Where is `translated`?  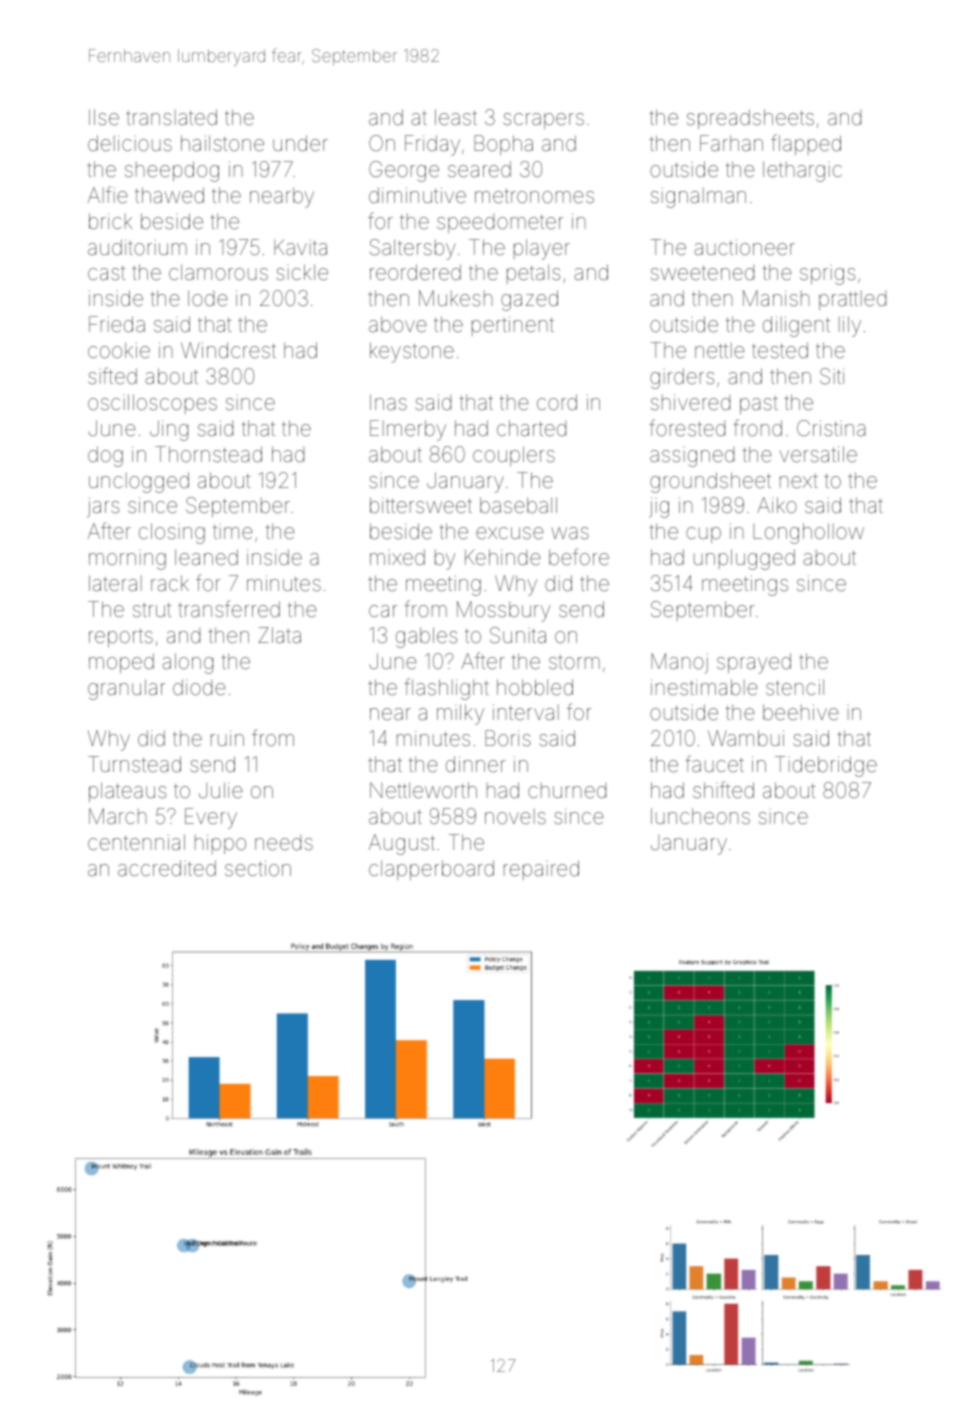
translated is located at coordinates (171, 117).
